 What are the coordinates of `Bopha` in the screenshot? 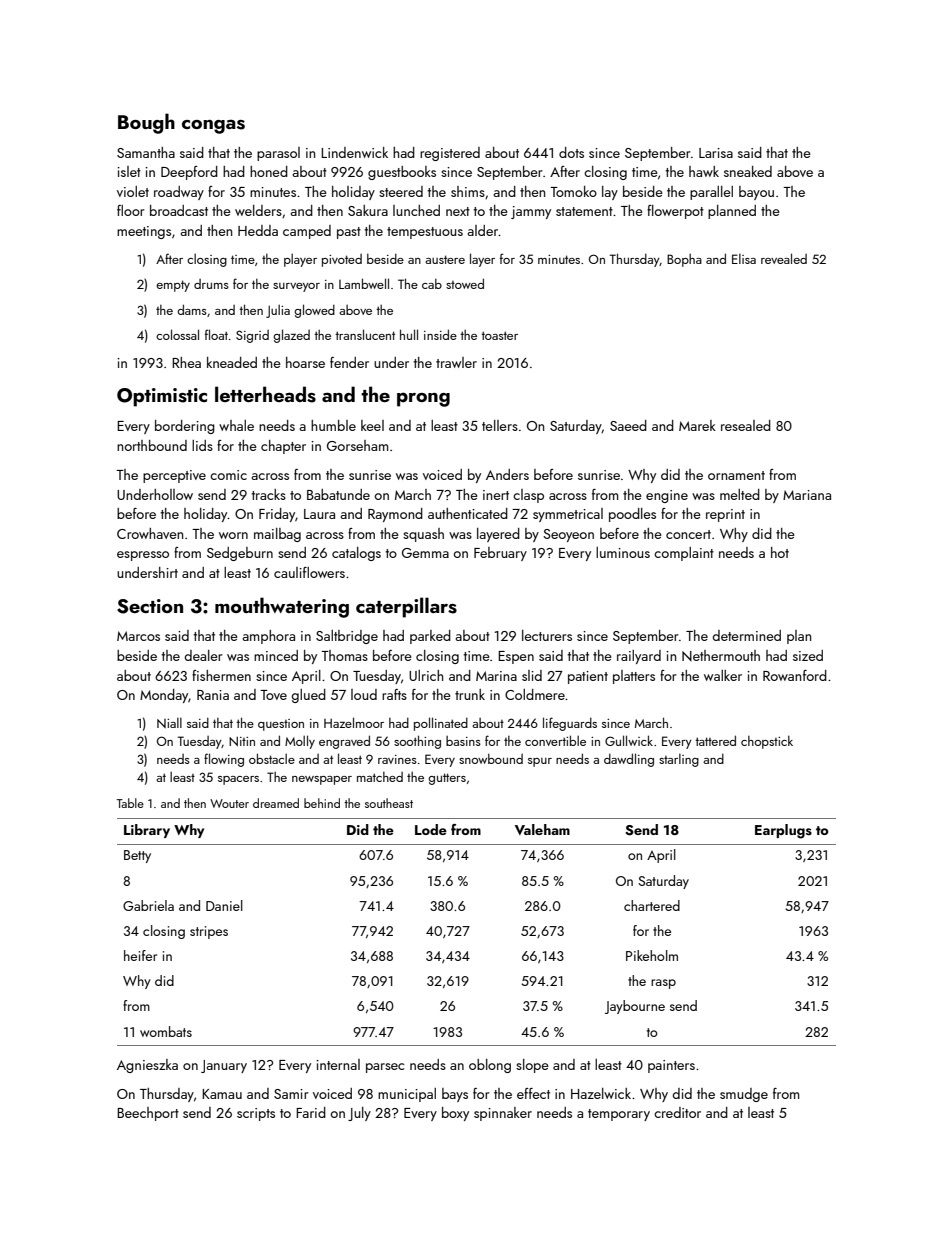 It's located at (684, 260).
